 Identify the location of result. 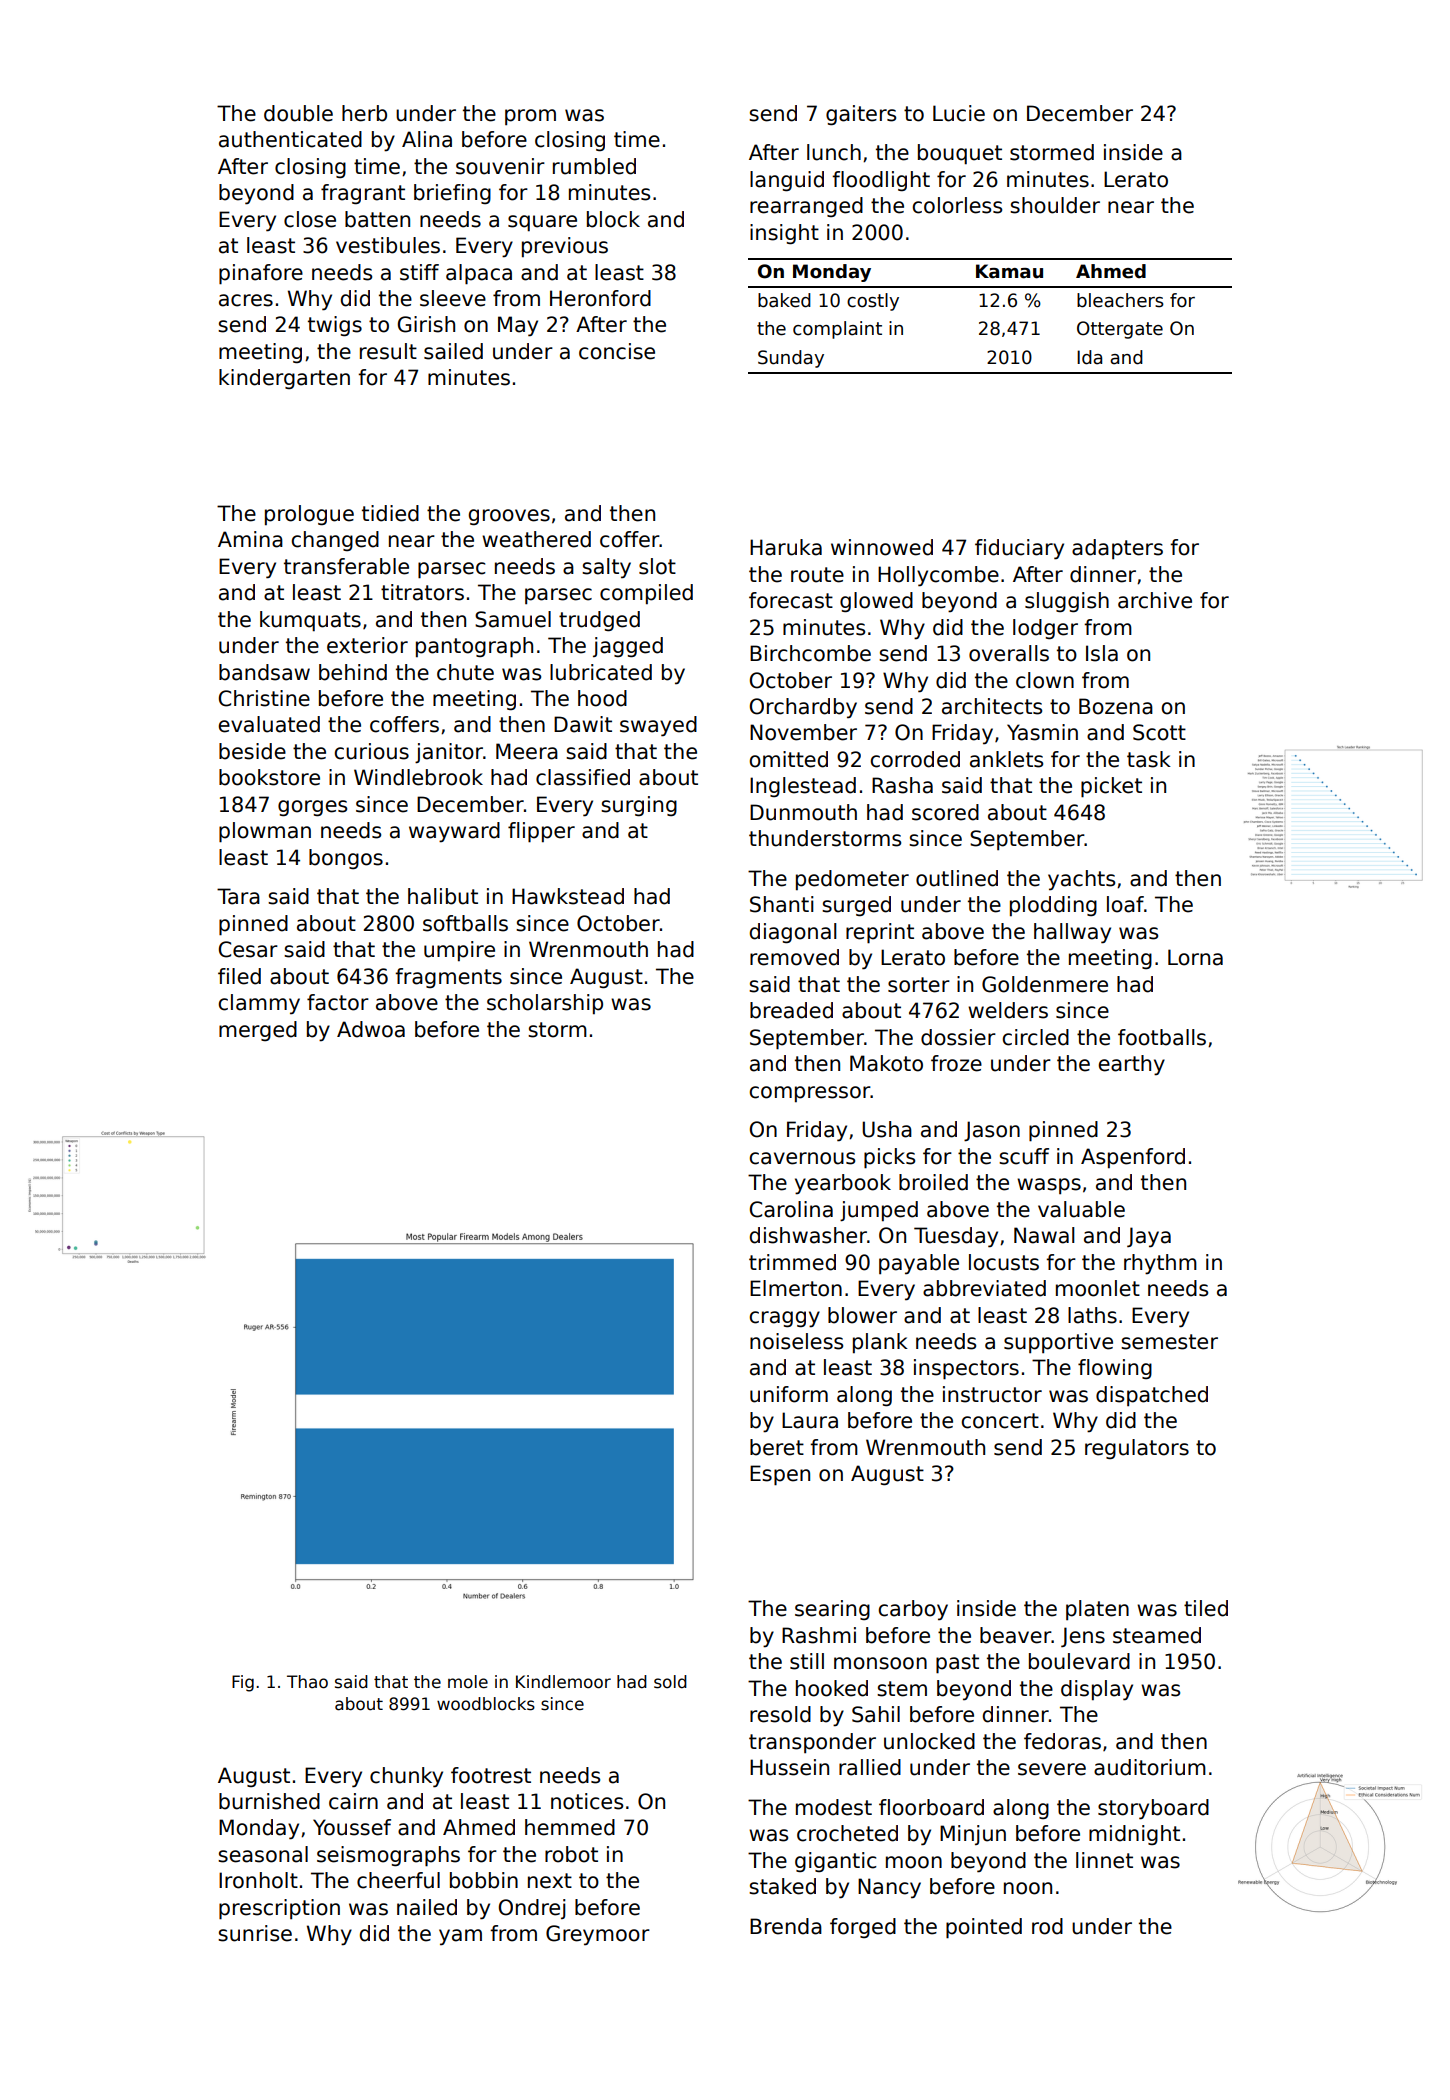
(388, 351).
